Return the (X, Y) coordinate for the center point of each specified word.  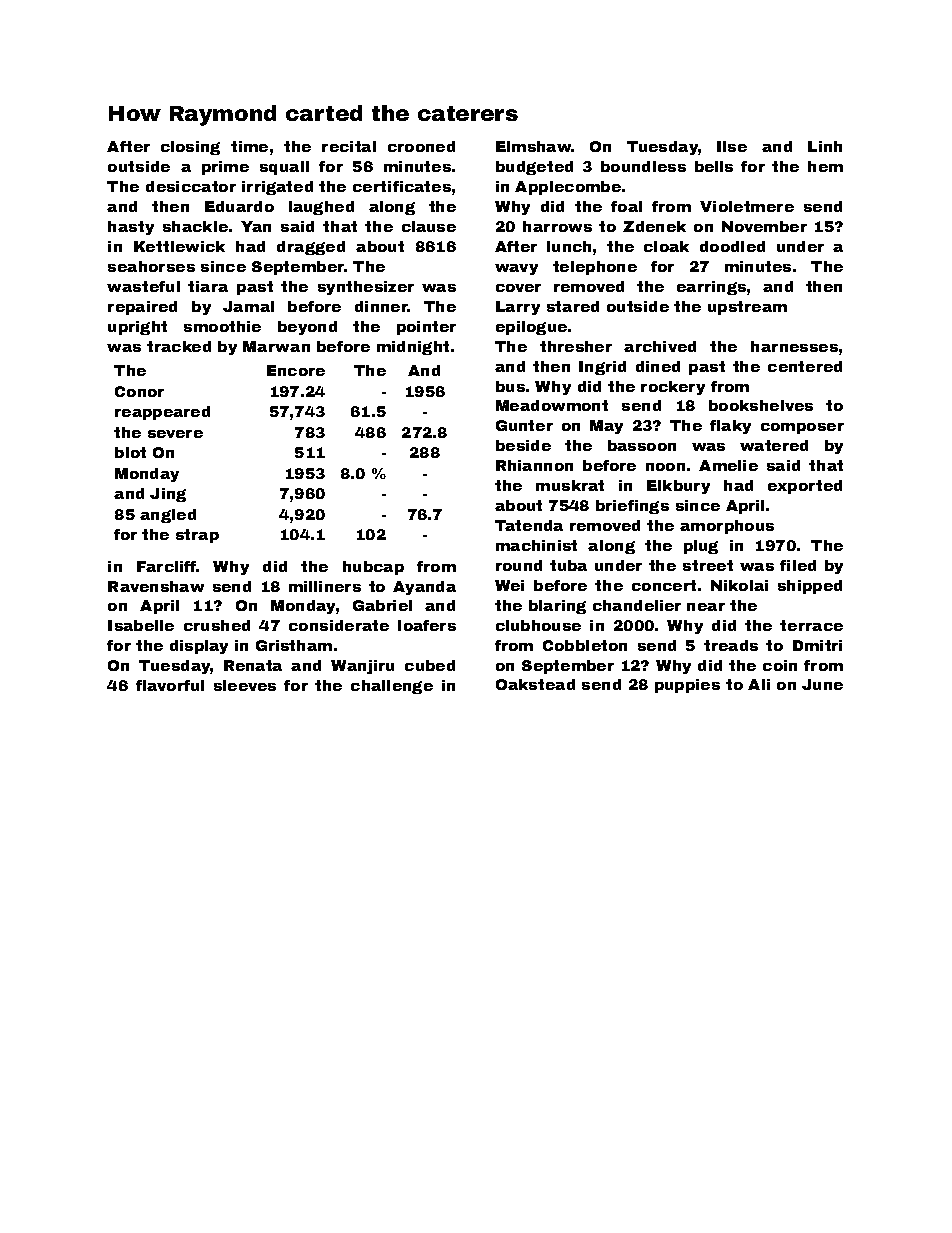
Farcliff (167, 566)
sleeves (245, 685)
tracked (179, 346)
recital (349, 146)
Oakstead (535, 684)
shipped (810, 587)
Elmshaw (534, 146)
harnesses (794, 346)
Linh (825, 146)
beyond (307, 328)
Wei (509, 585)
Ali (759, 684)
